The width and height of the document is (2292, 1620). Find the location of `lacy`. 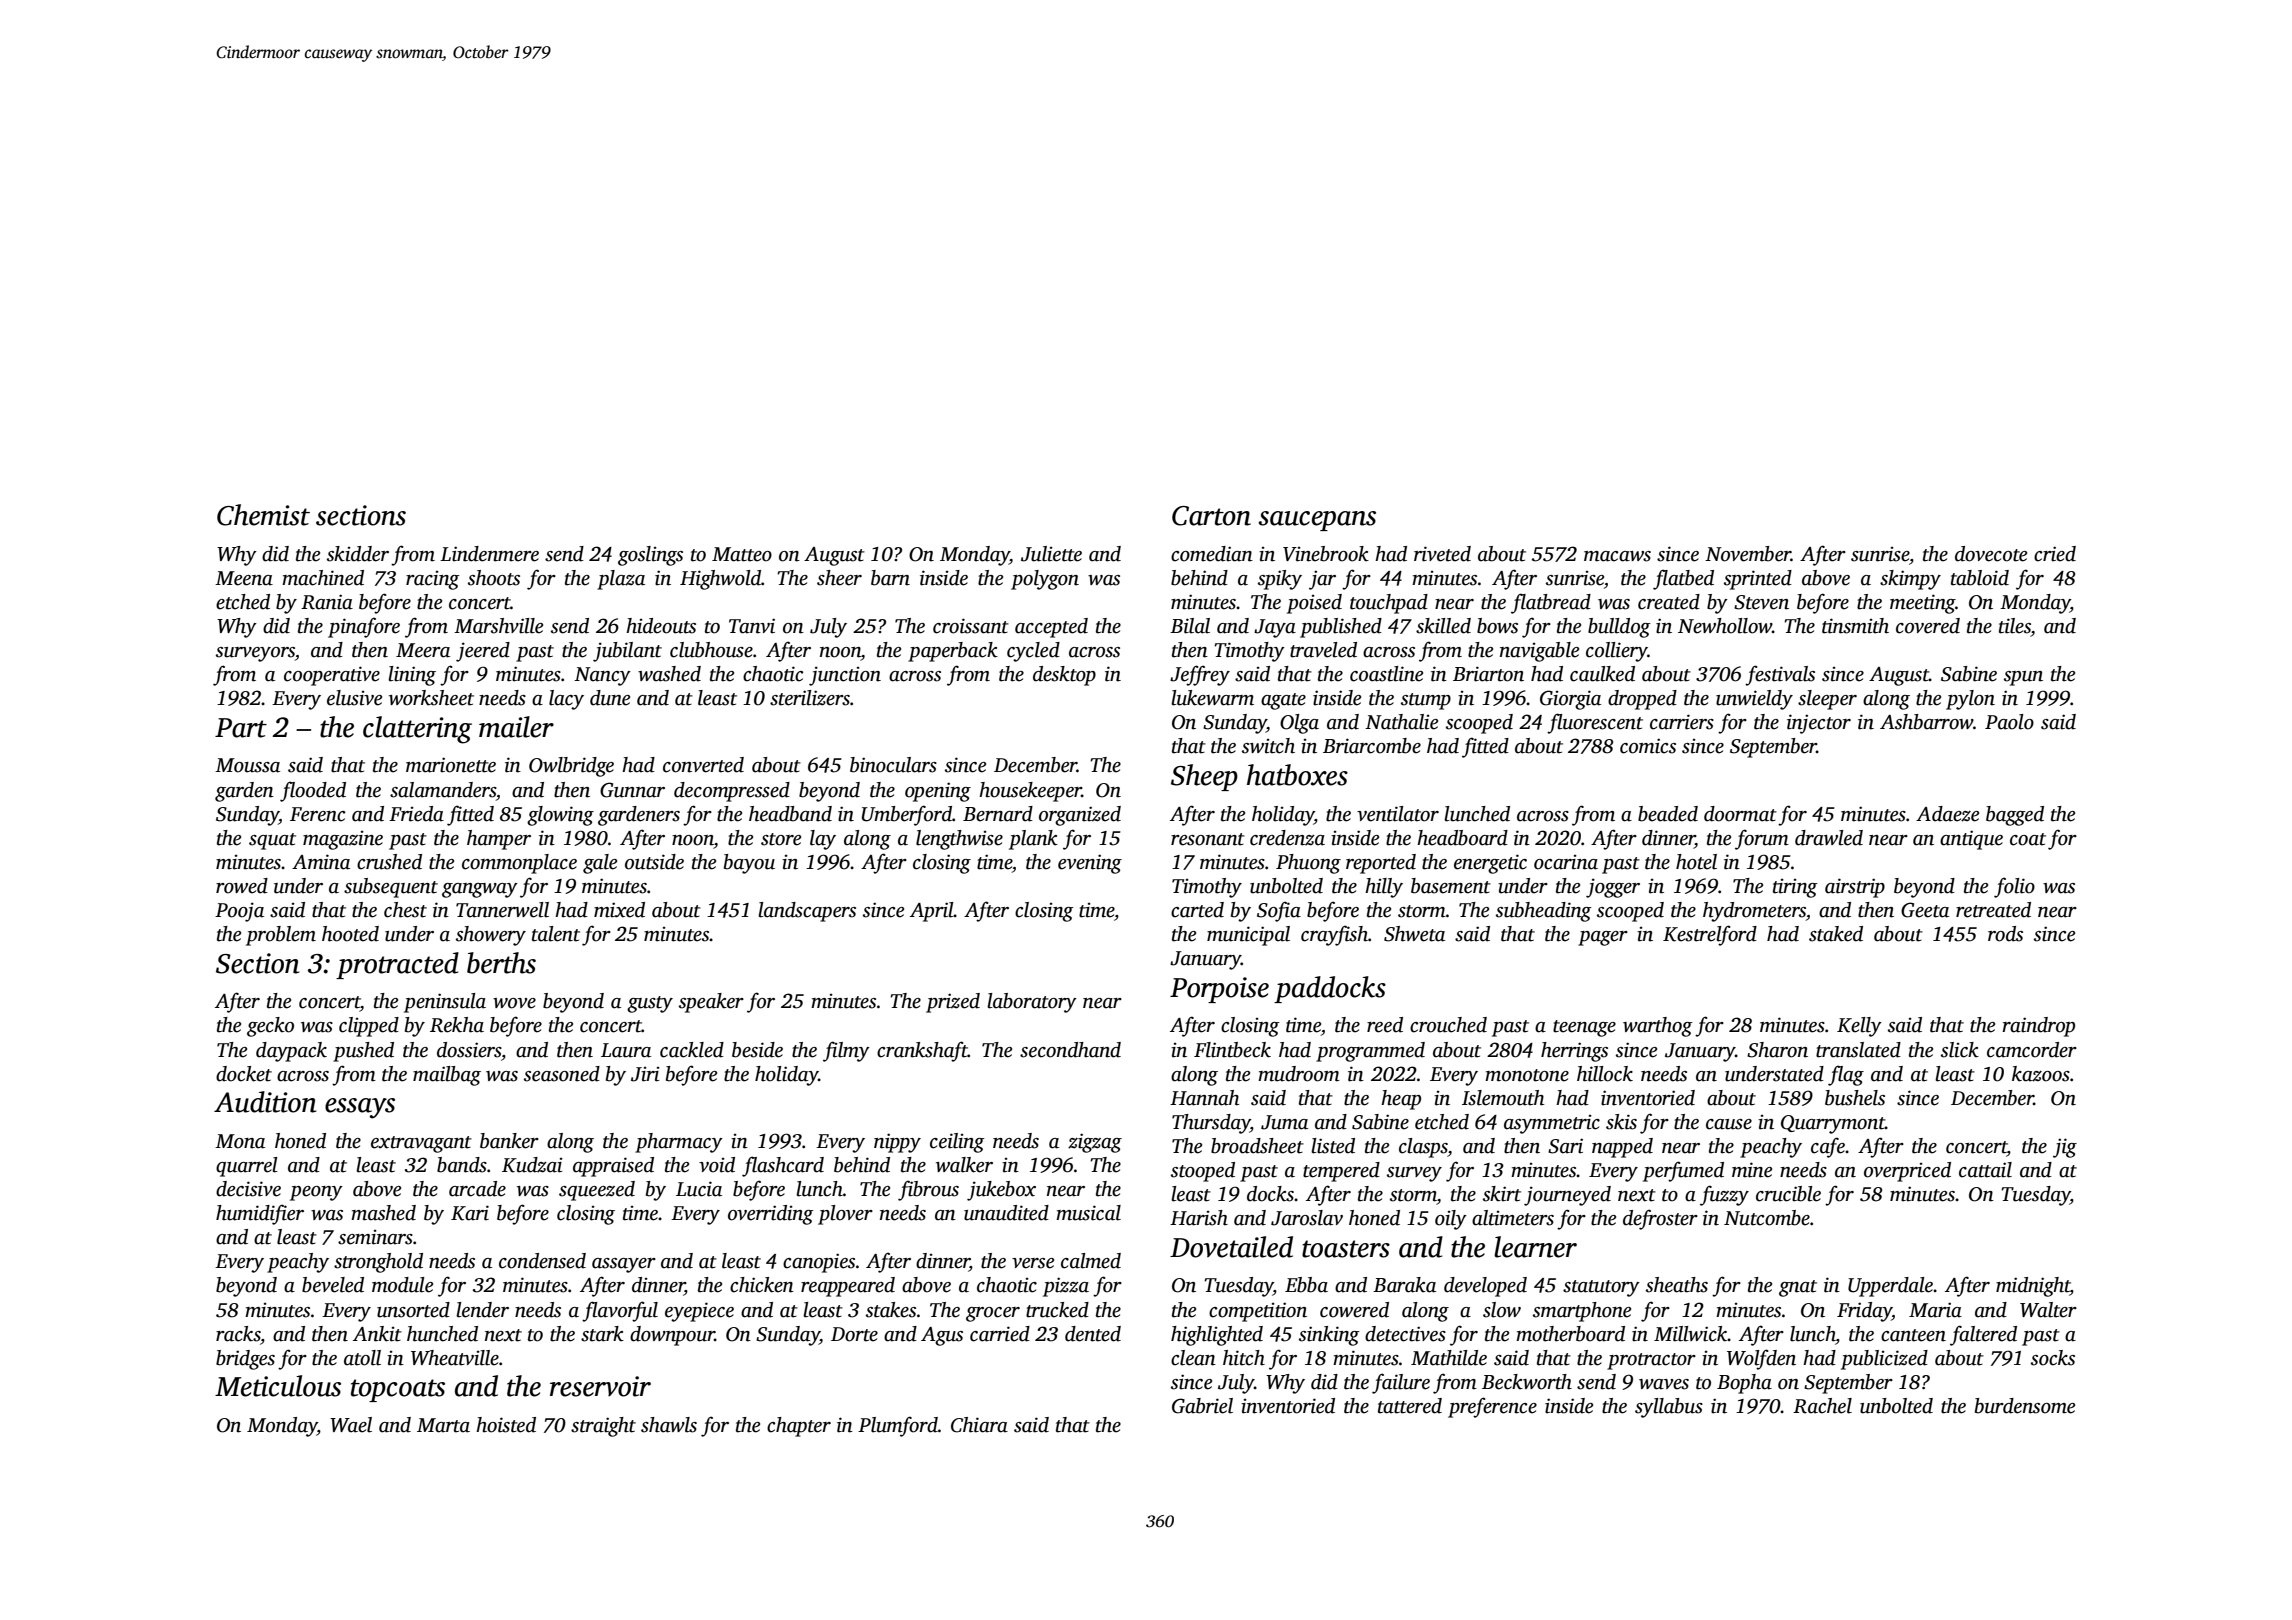

lacy is located at coordinates (566, 700).
